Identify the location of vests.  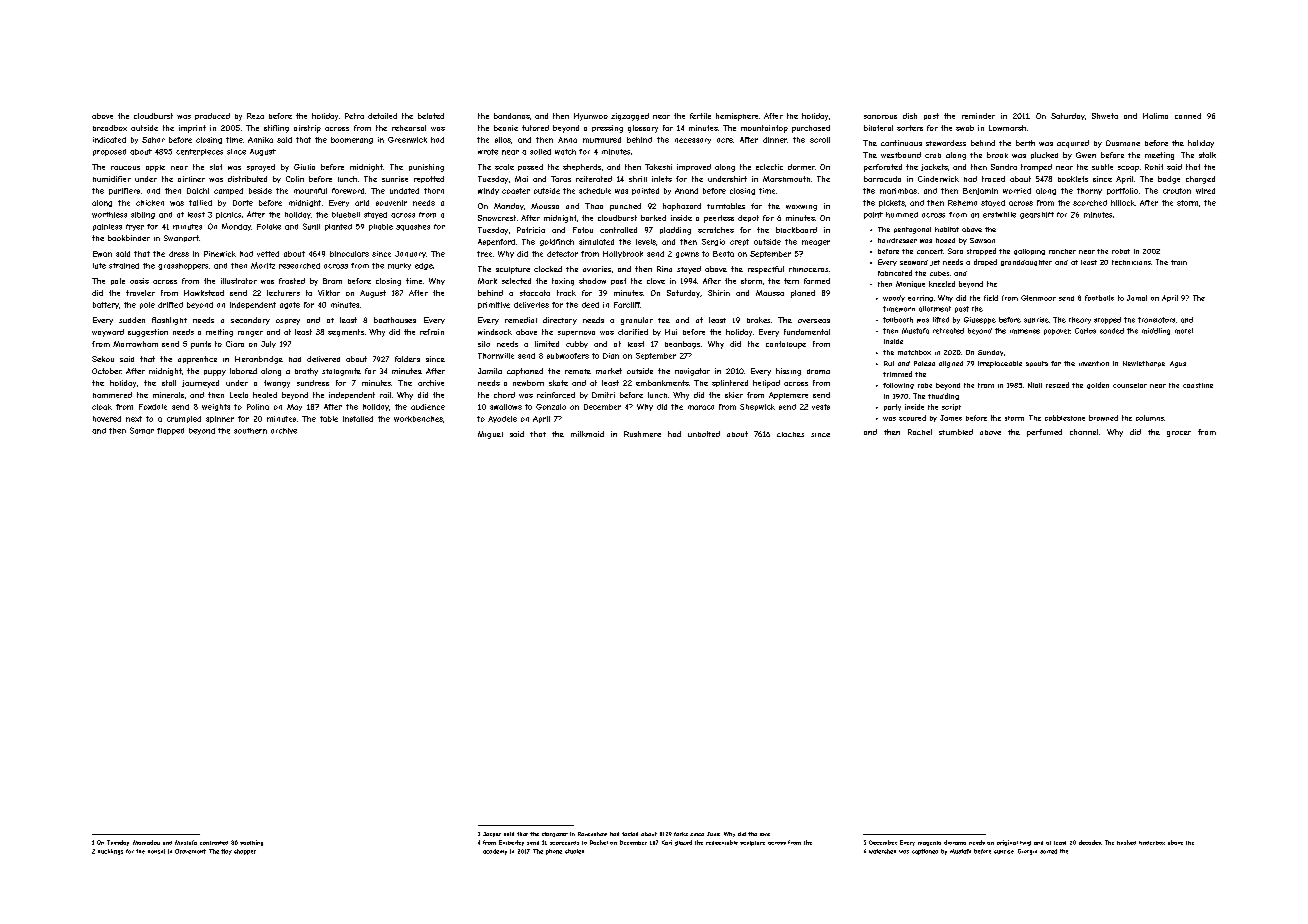
(821, 407).
